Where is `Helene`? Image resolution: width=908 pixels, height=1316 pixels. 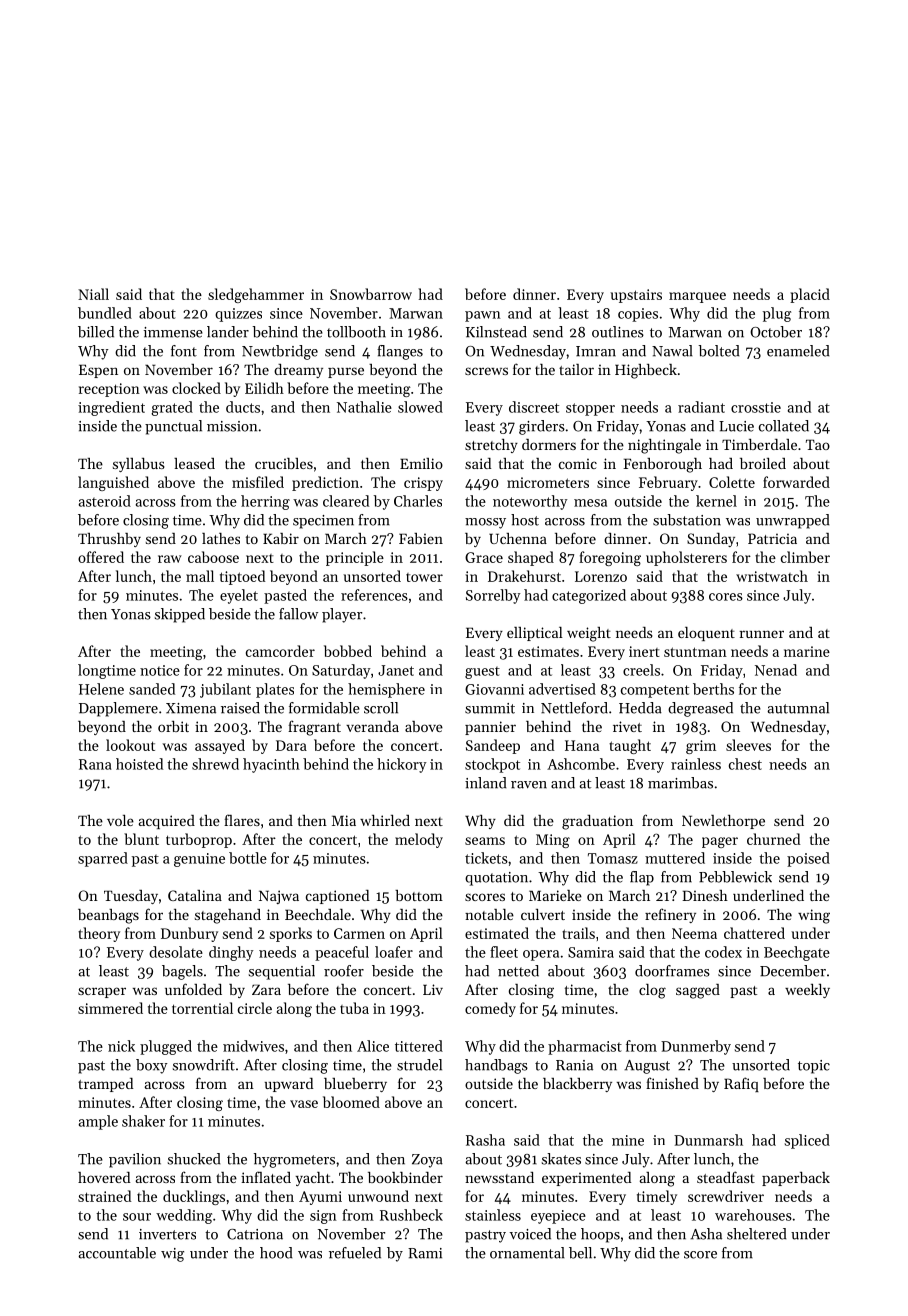 Helene is located at coordinates (101, 689).
